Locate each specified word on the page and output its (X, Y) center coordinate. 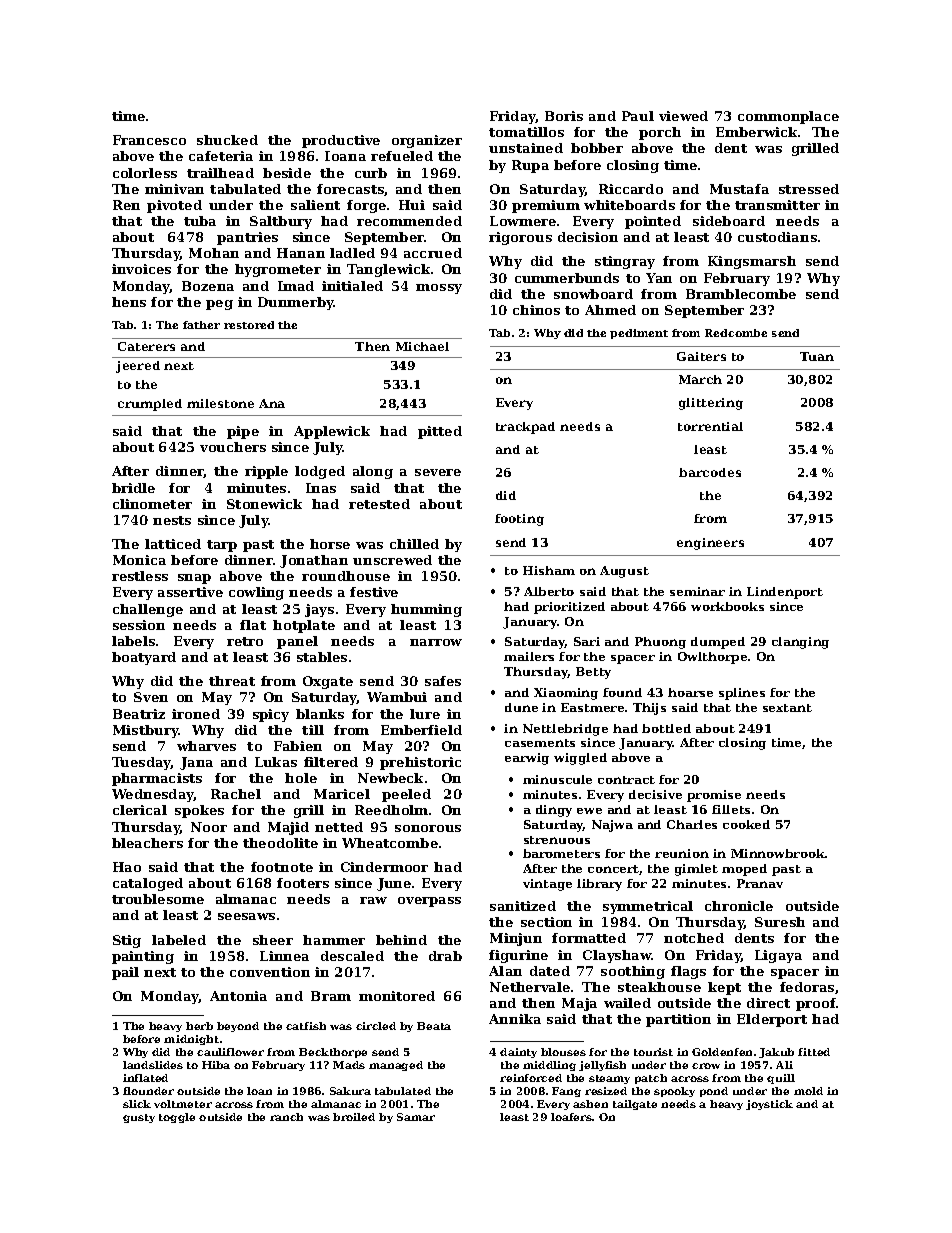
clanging (800, 643)
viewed (683, 116)
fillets (731, 809)
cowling (256, 593)
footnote (282, 867)
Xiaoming (566, 694)
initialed (352, 286)
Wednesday (153, 795)
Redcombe (736, 333)
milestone (220, 403)
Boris (564, 116)
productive (341, 141)
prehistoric (420, 763)
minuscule (557, 779)
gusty (139, 1118)
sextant (787, 708)
